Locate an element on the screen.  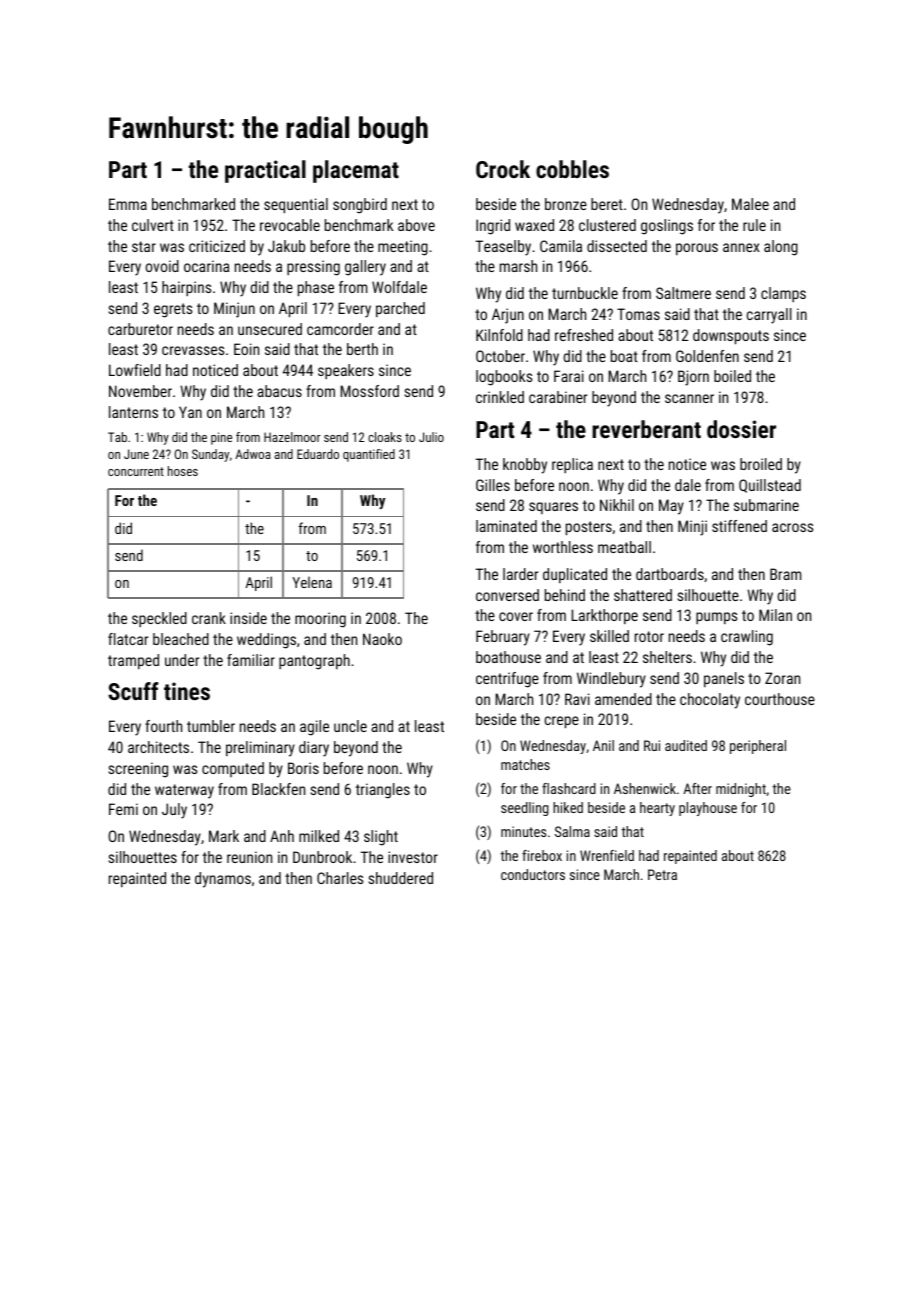
tumbler is located at coordinates (211, 726).
